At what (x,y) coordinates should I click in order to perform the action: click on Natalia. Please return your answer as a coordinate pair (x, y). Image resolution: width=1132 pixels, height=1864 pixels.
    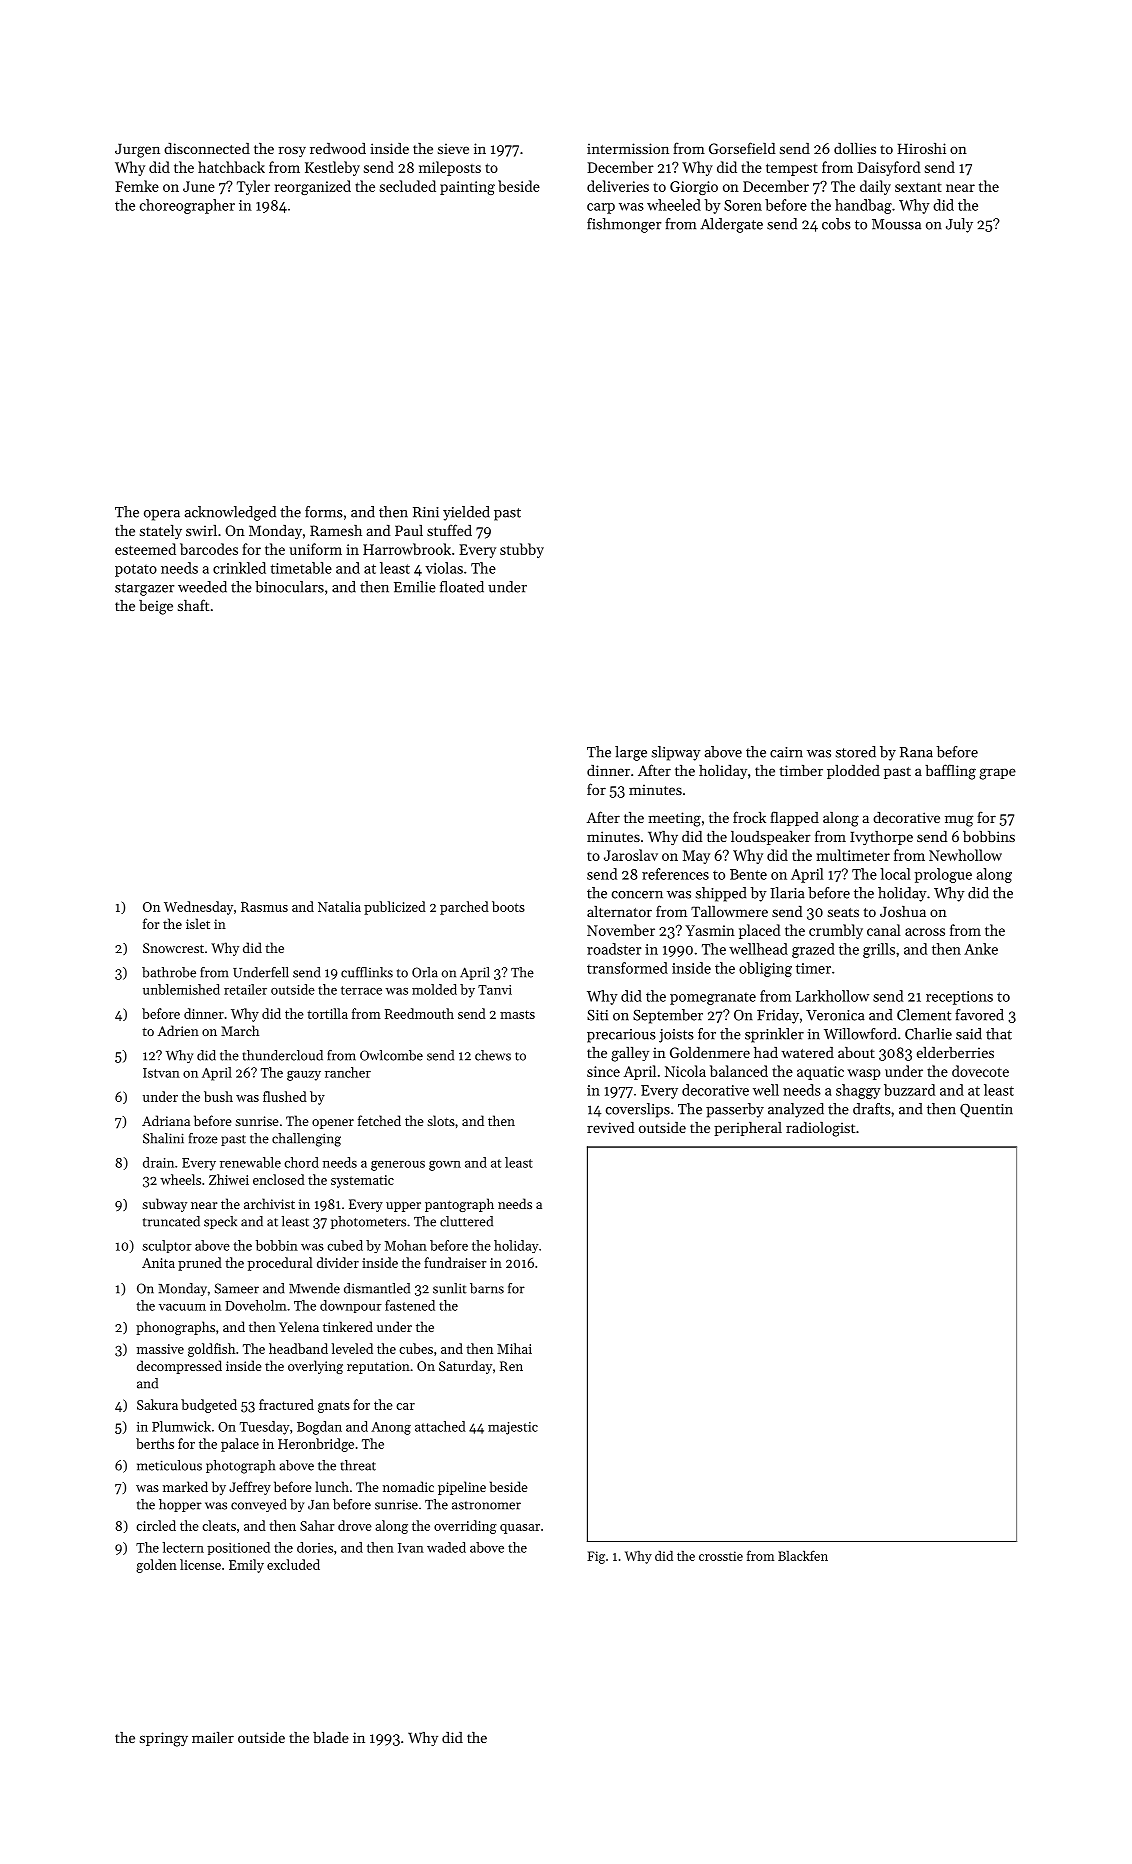
    Looking at the image, I should click on (339, 906).
